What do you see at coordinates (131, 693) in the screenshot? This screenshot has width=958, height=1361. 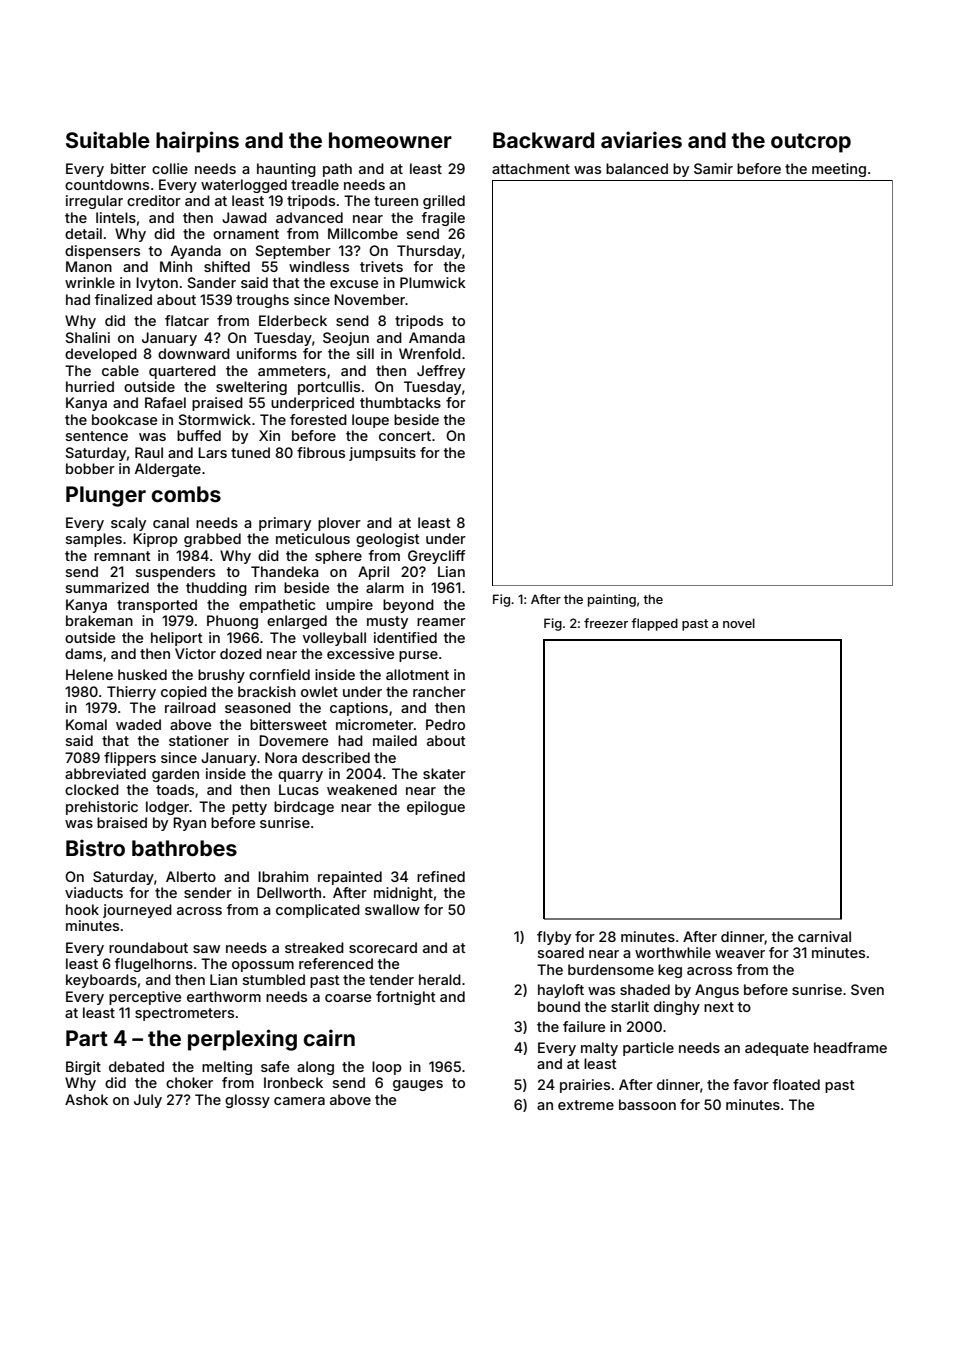 I see `Thierry` at bounding box center [131, 693].
